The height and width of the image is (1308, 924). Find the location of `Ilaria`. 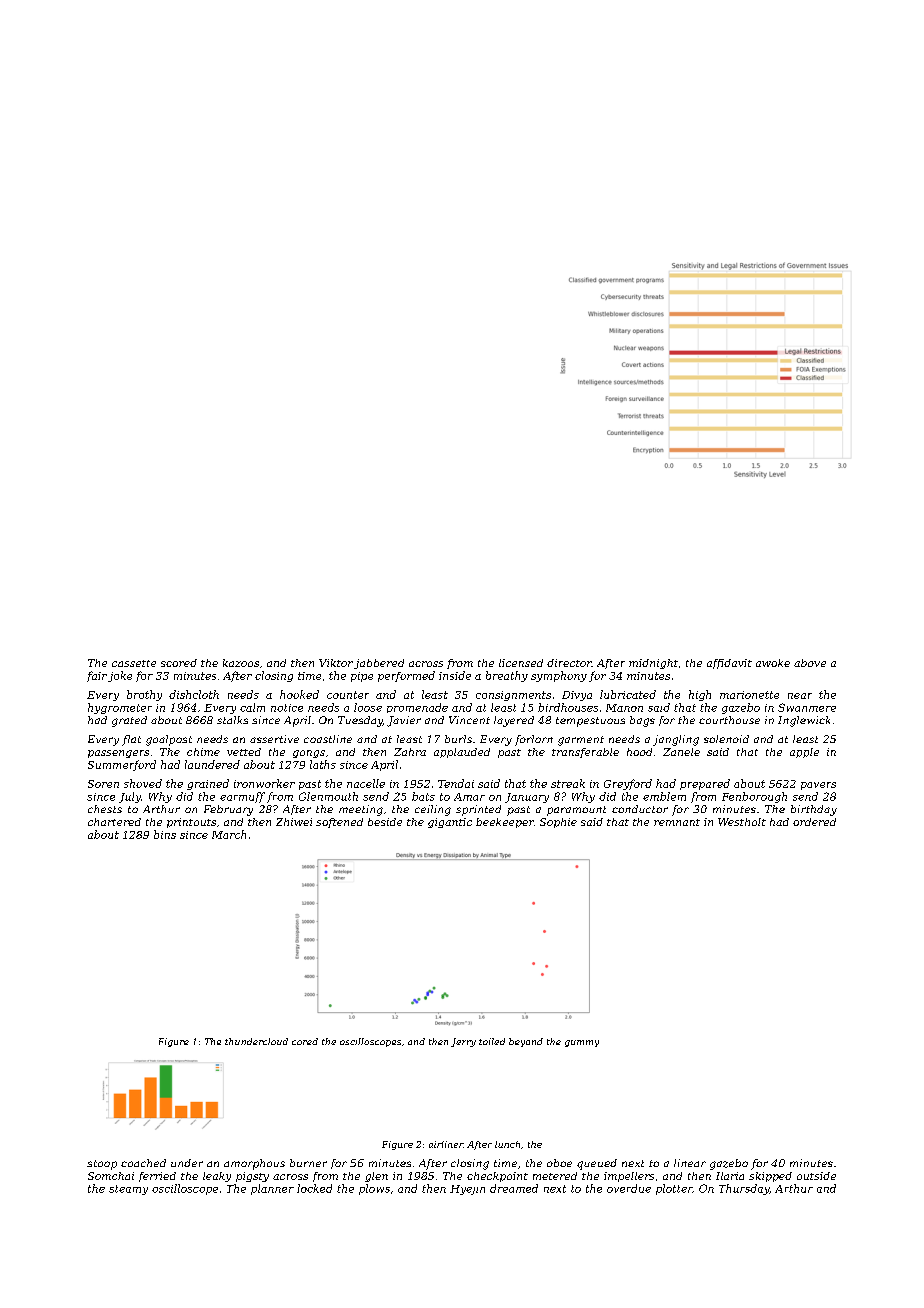

Ilaria is located at coordinates (730, 1176).
